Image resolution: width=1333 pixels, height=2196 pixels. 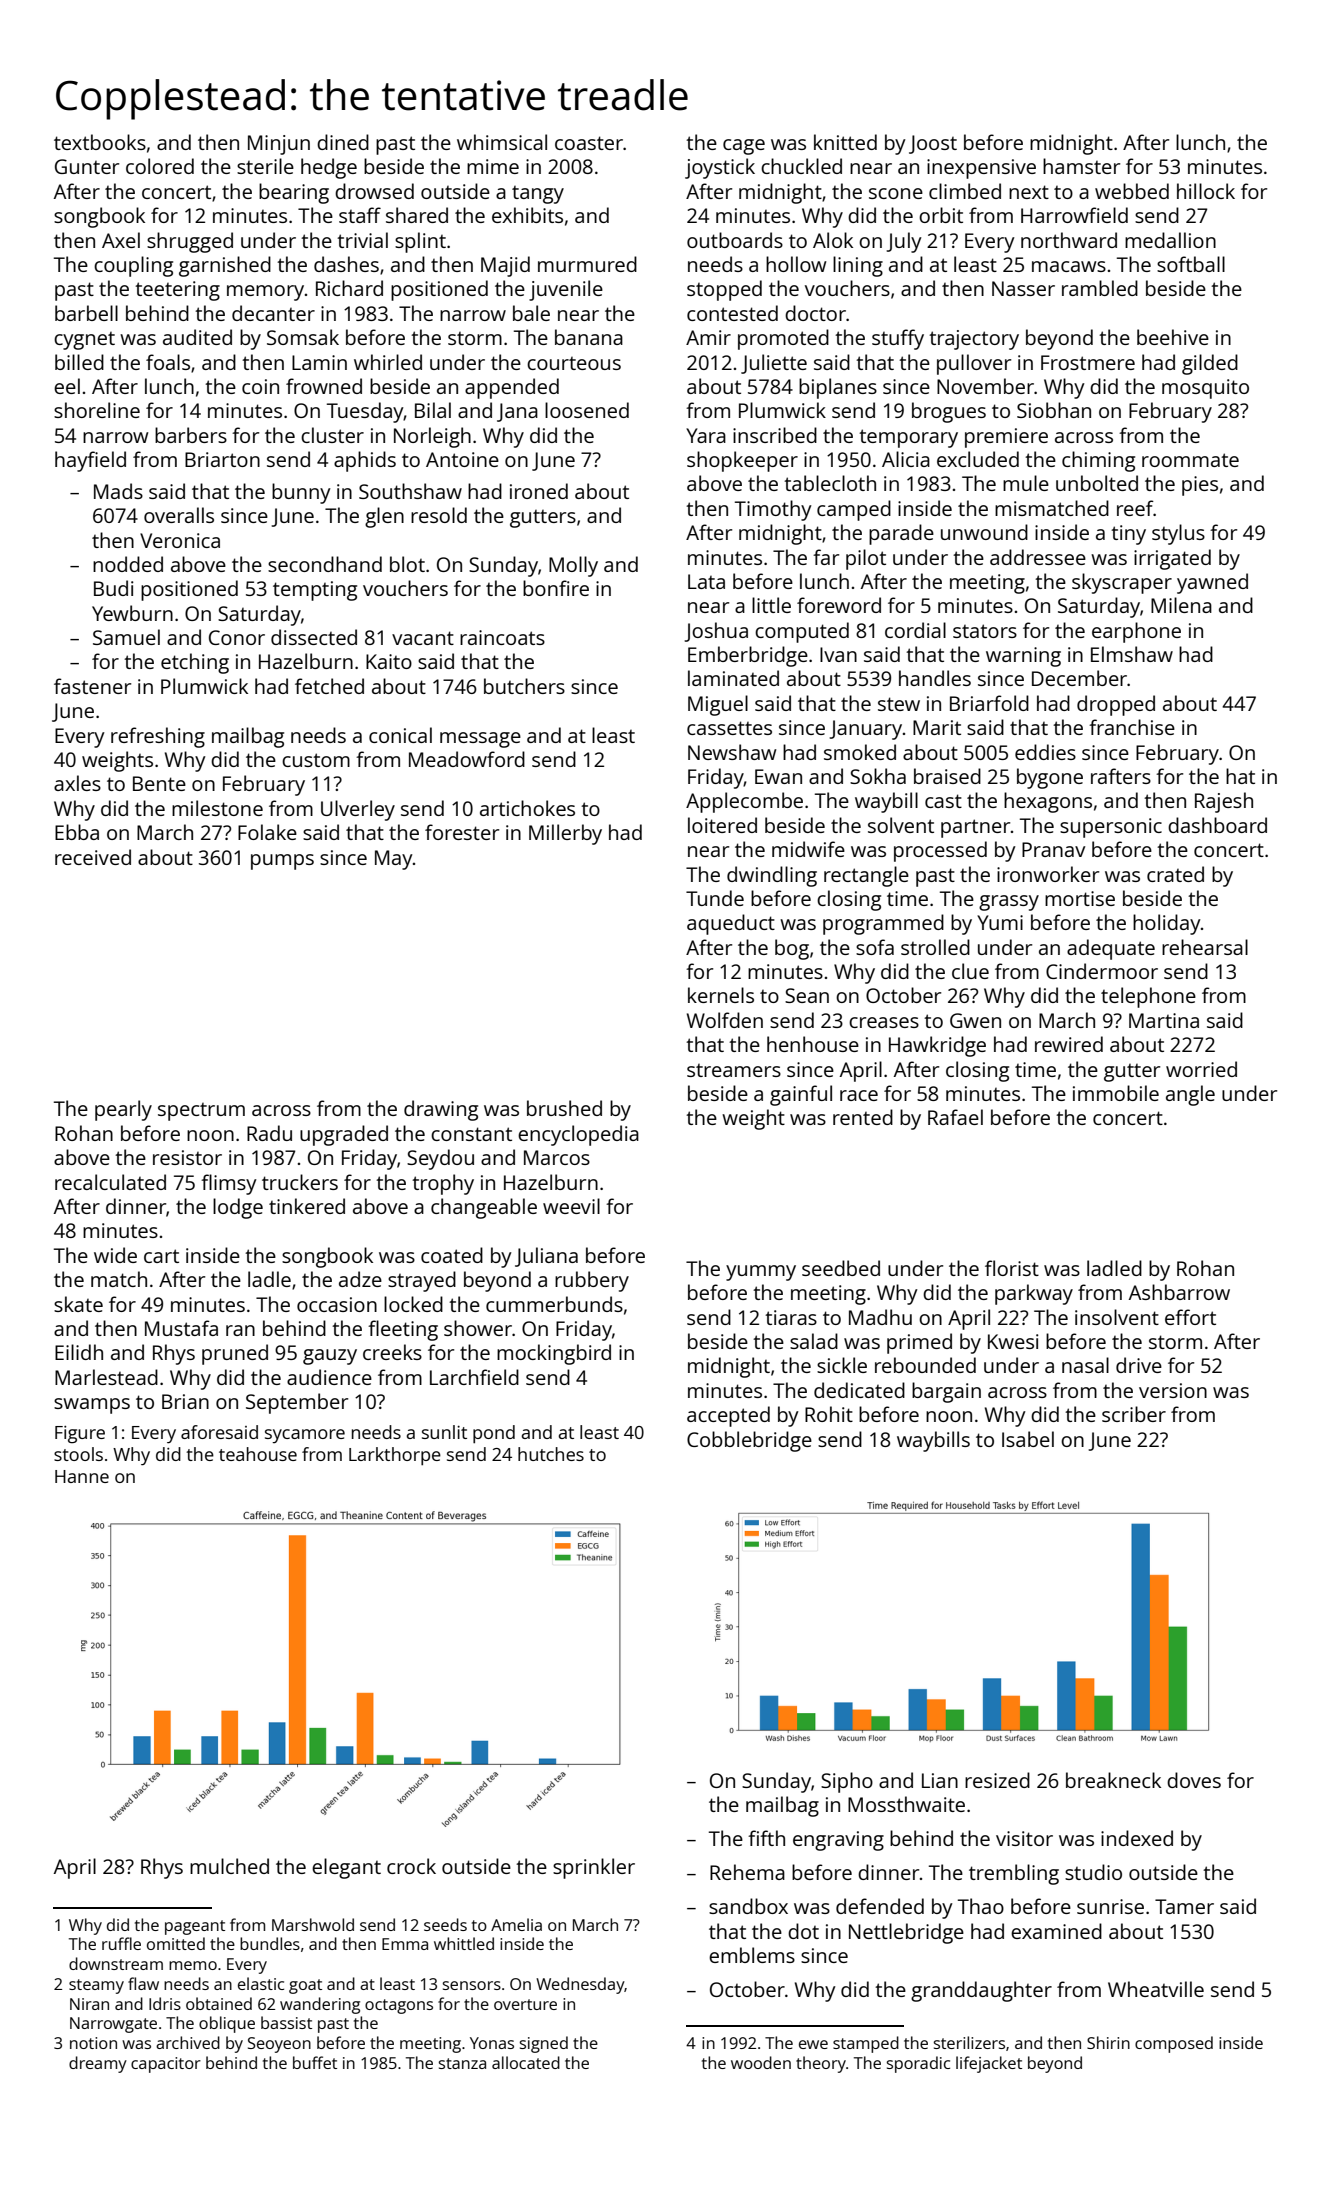 I want to click on Radu, so click(x=269, y=1133).
